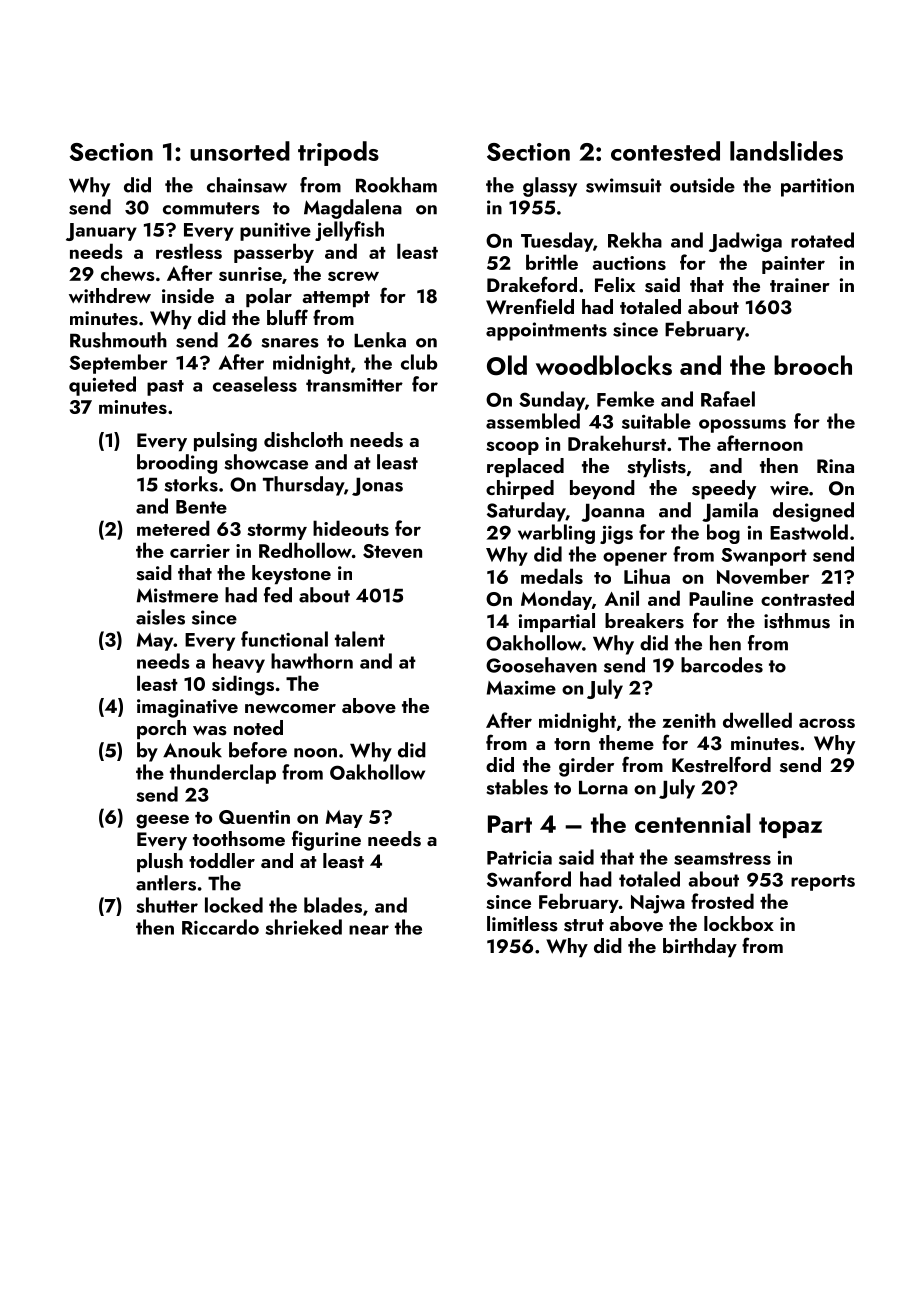 The width and height of the document is (924, 1311). What do you see at coordinates (396, 185) in the document?
I see `Rookham` at bounding box center [396, 185].
